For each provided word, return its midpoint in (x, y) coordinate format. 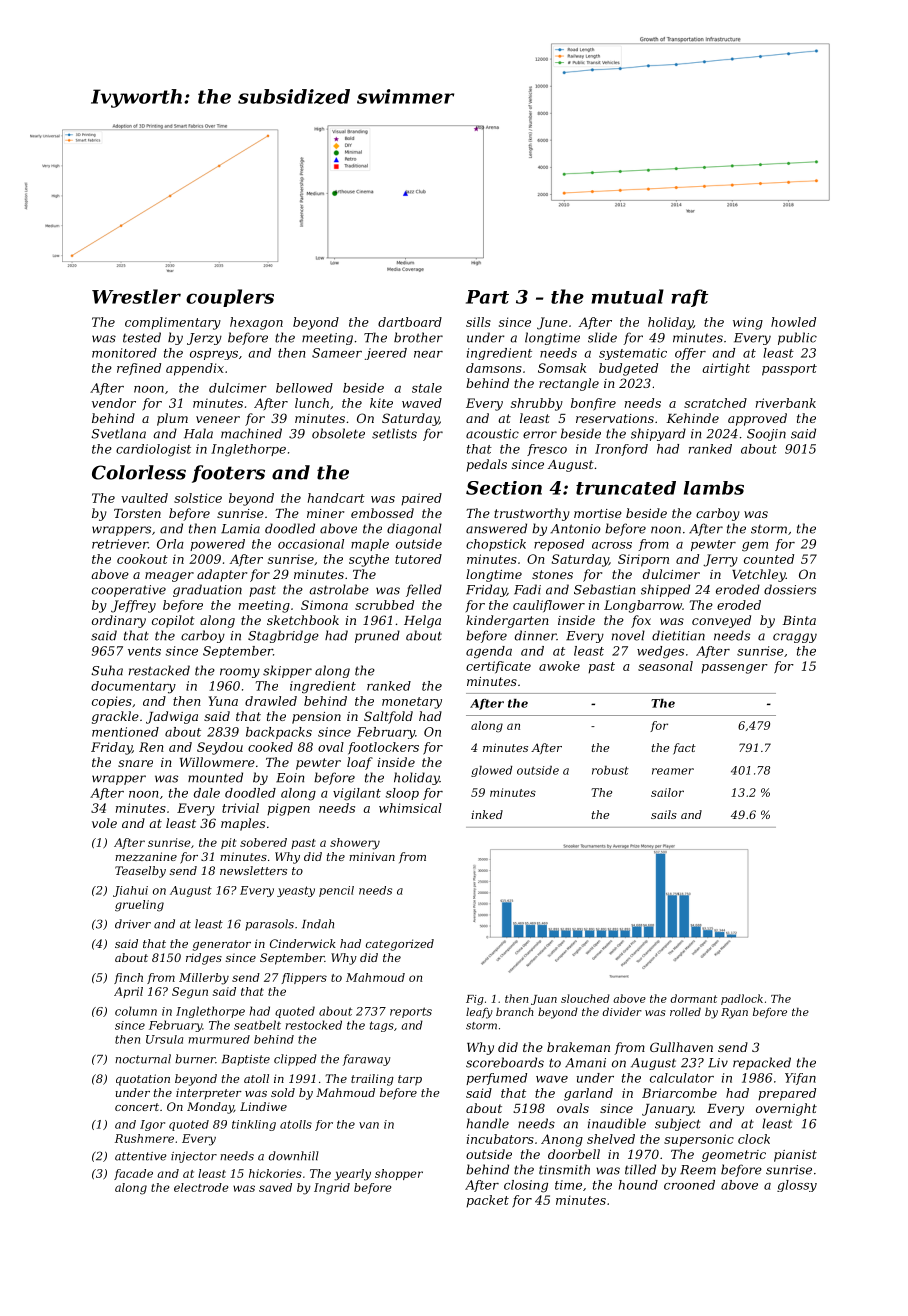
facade (133, 1174)
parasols (269, 925)
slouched (585, 998)
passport (789, 370)
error (540, 435)
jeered (386, 354)
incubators (500, 1139)
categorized (400, 945)
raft (689, 298)
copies (112, 702)
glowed (492, 771)
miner (325, 513)
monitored (124, 353)
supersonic (699, 1140)
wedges (660, 652)
